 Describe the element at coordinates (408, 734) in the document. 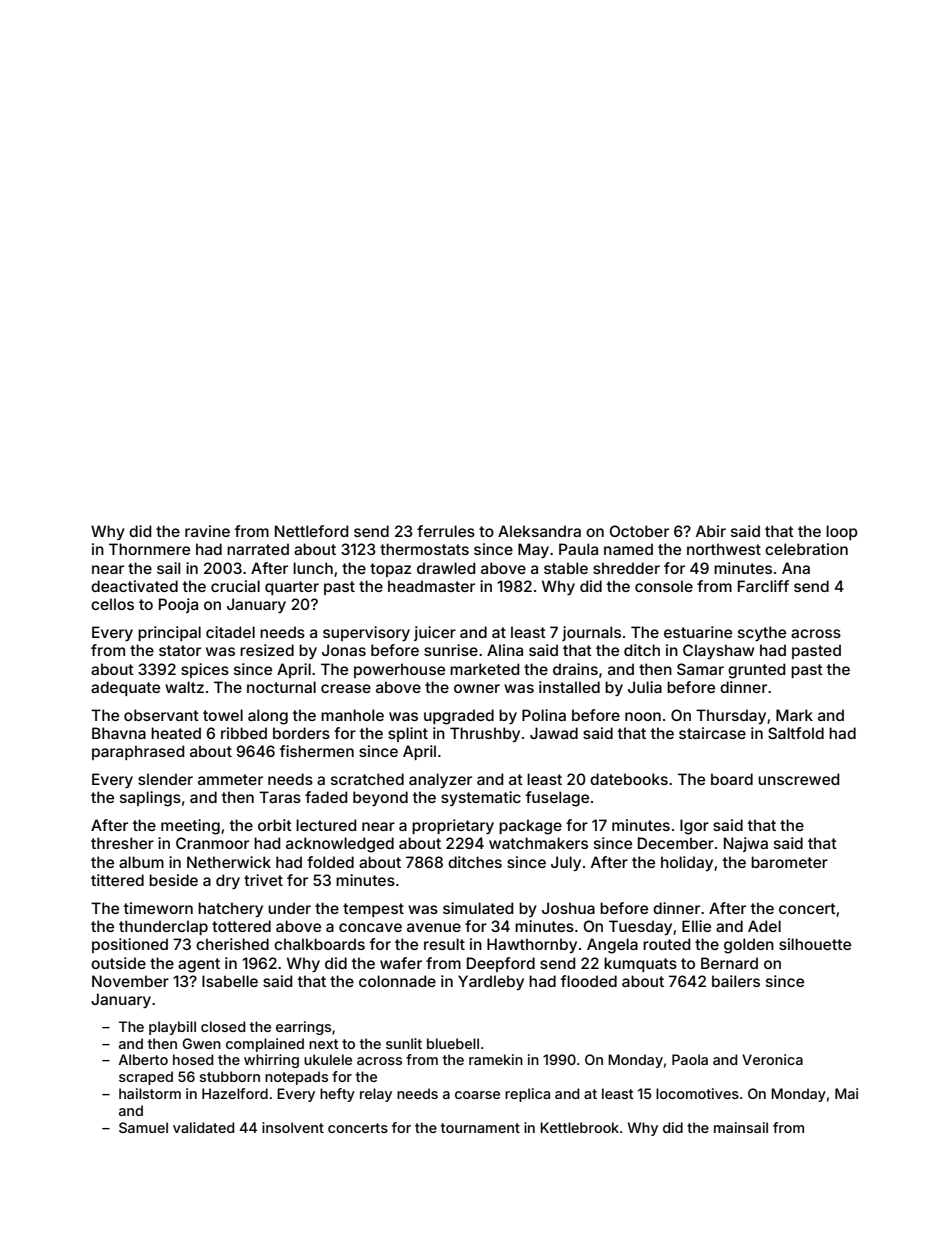

I see `splint` at that location.
